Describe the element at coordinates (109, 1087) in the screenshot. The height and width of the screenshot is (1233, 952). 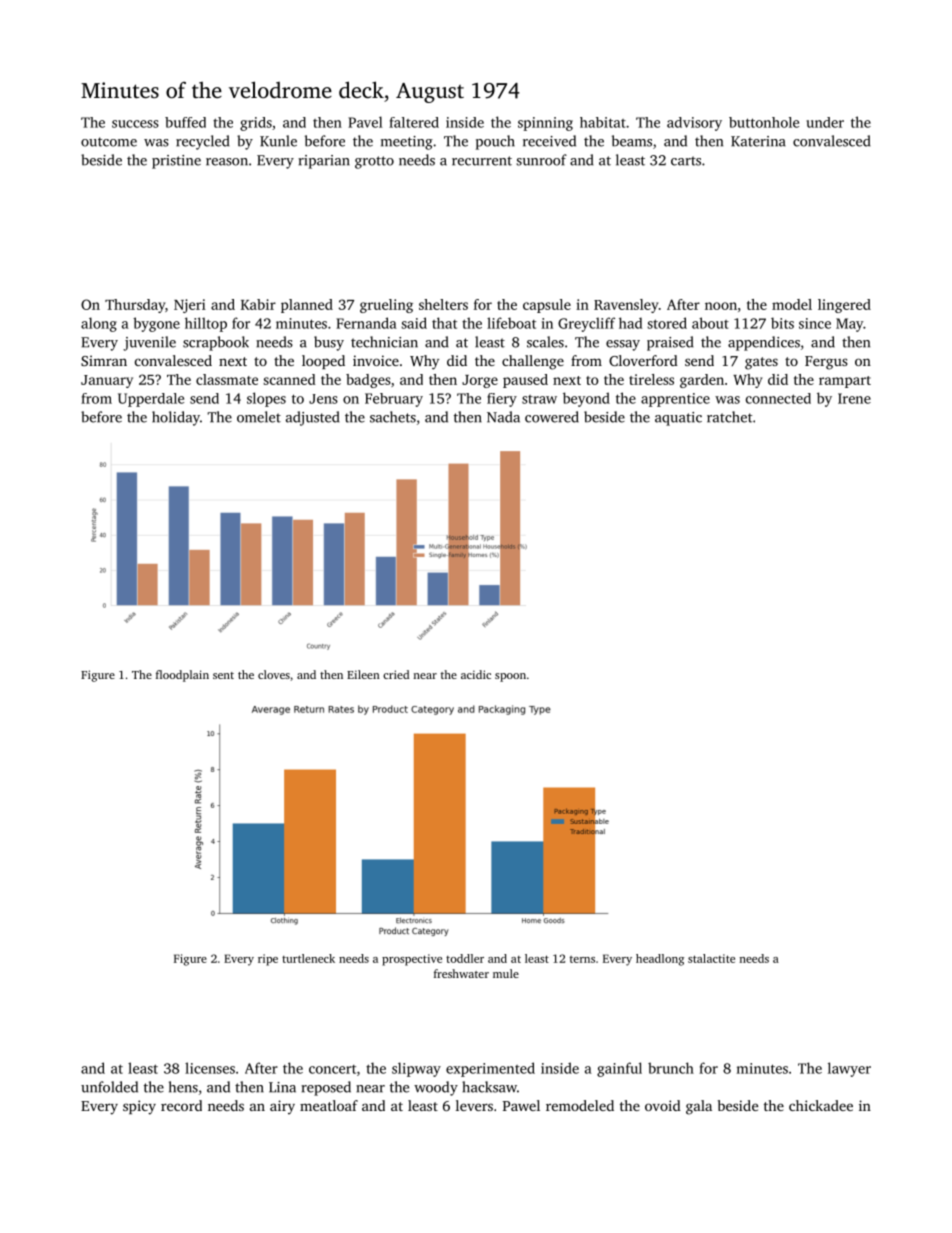
I see `unfolded` at that location.
